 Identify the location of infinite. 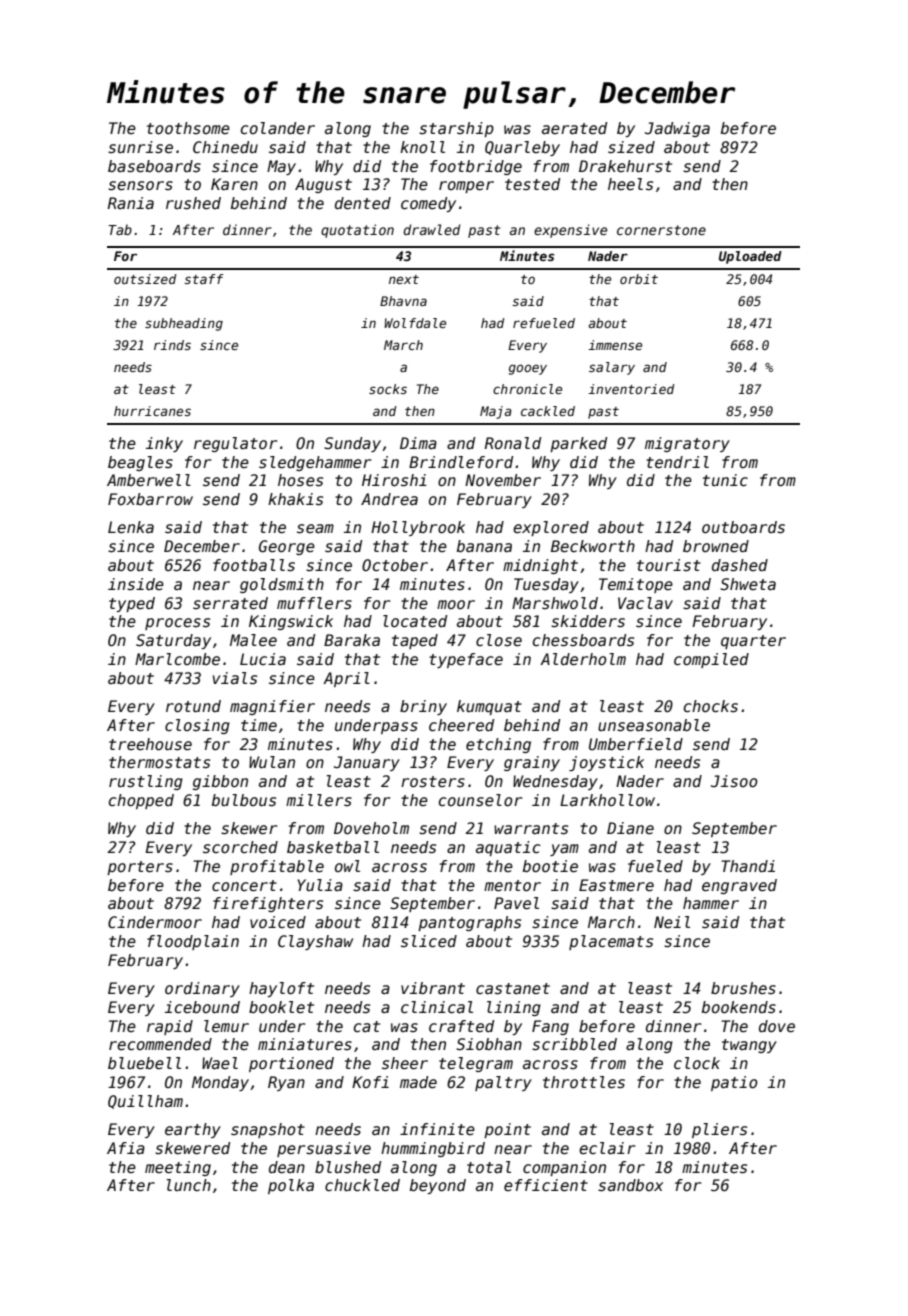
(437, 1129).
